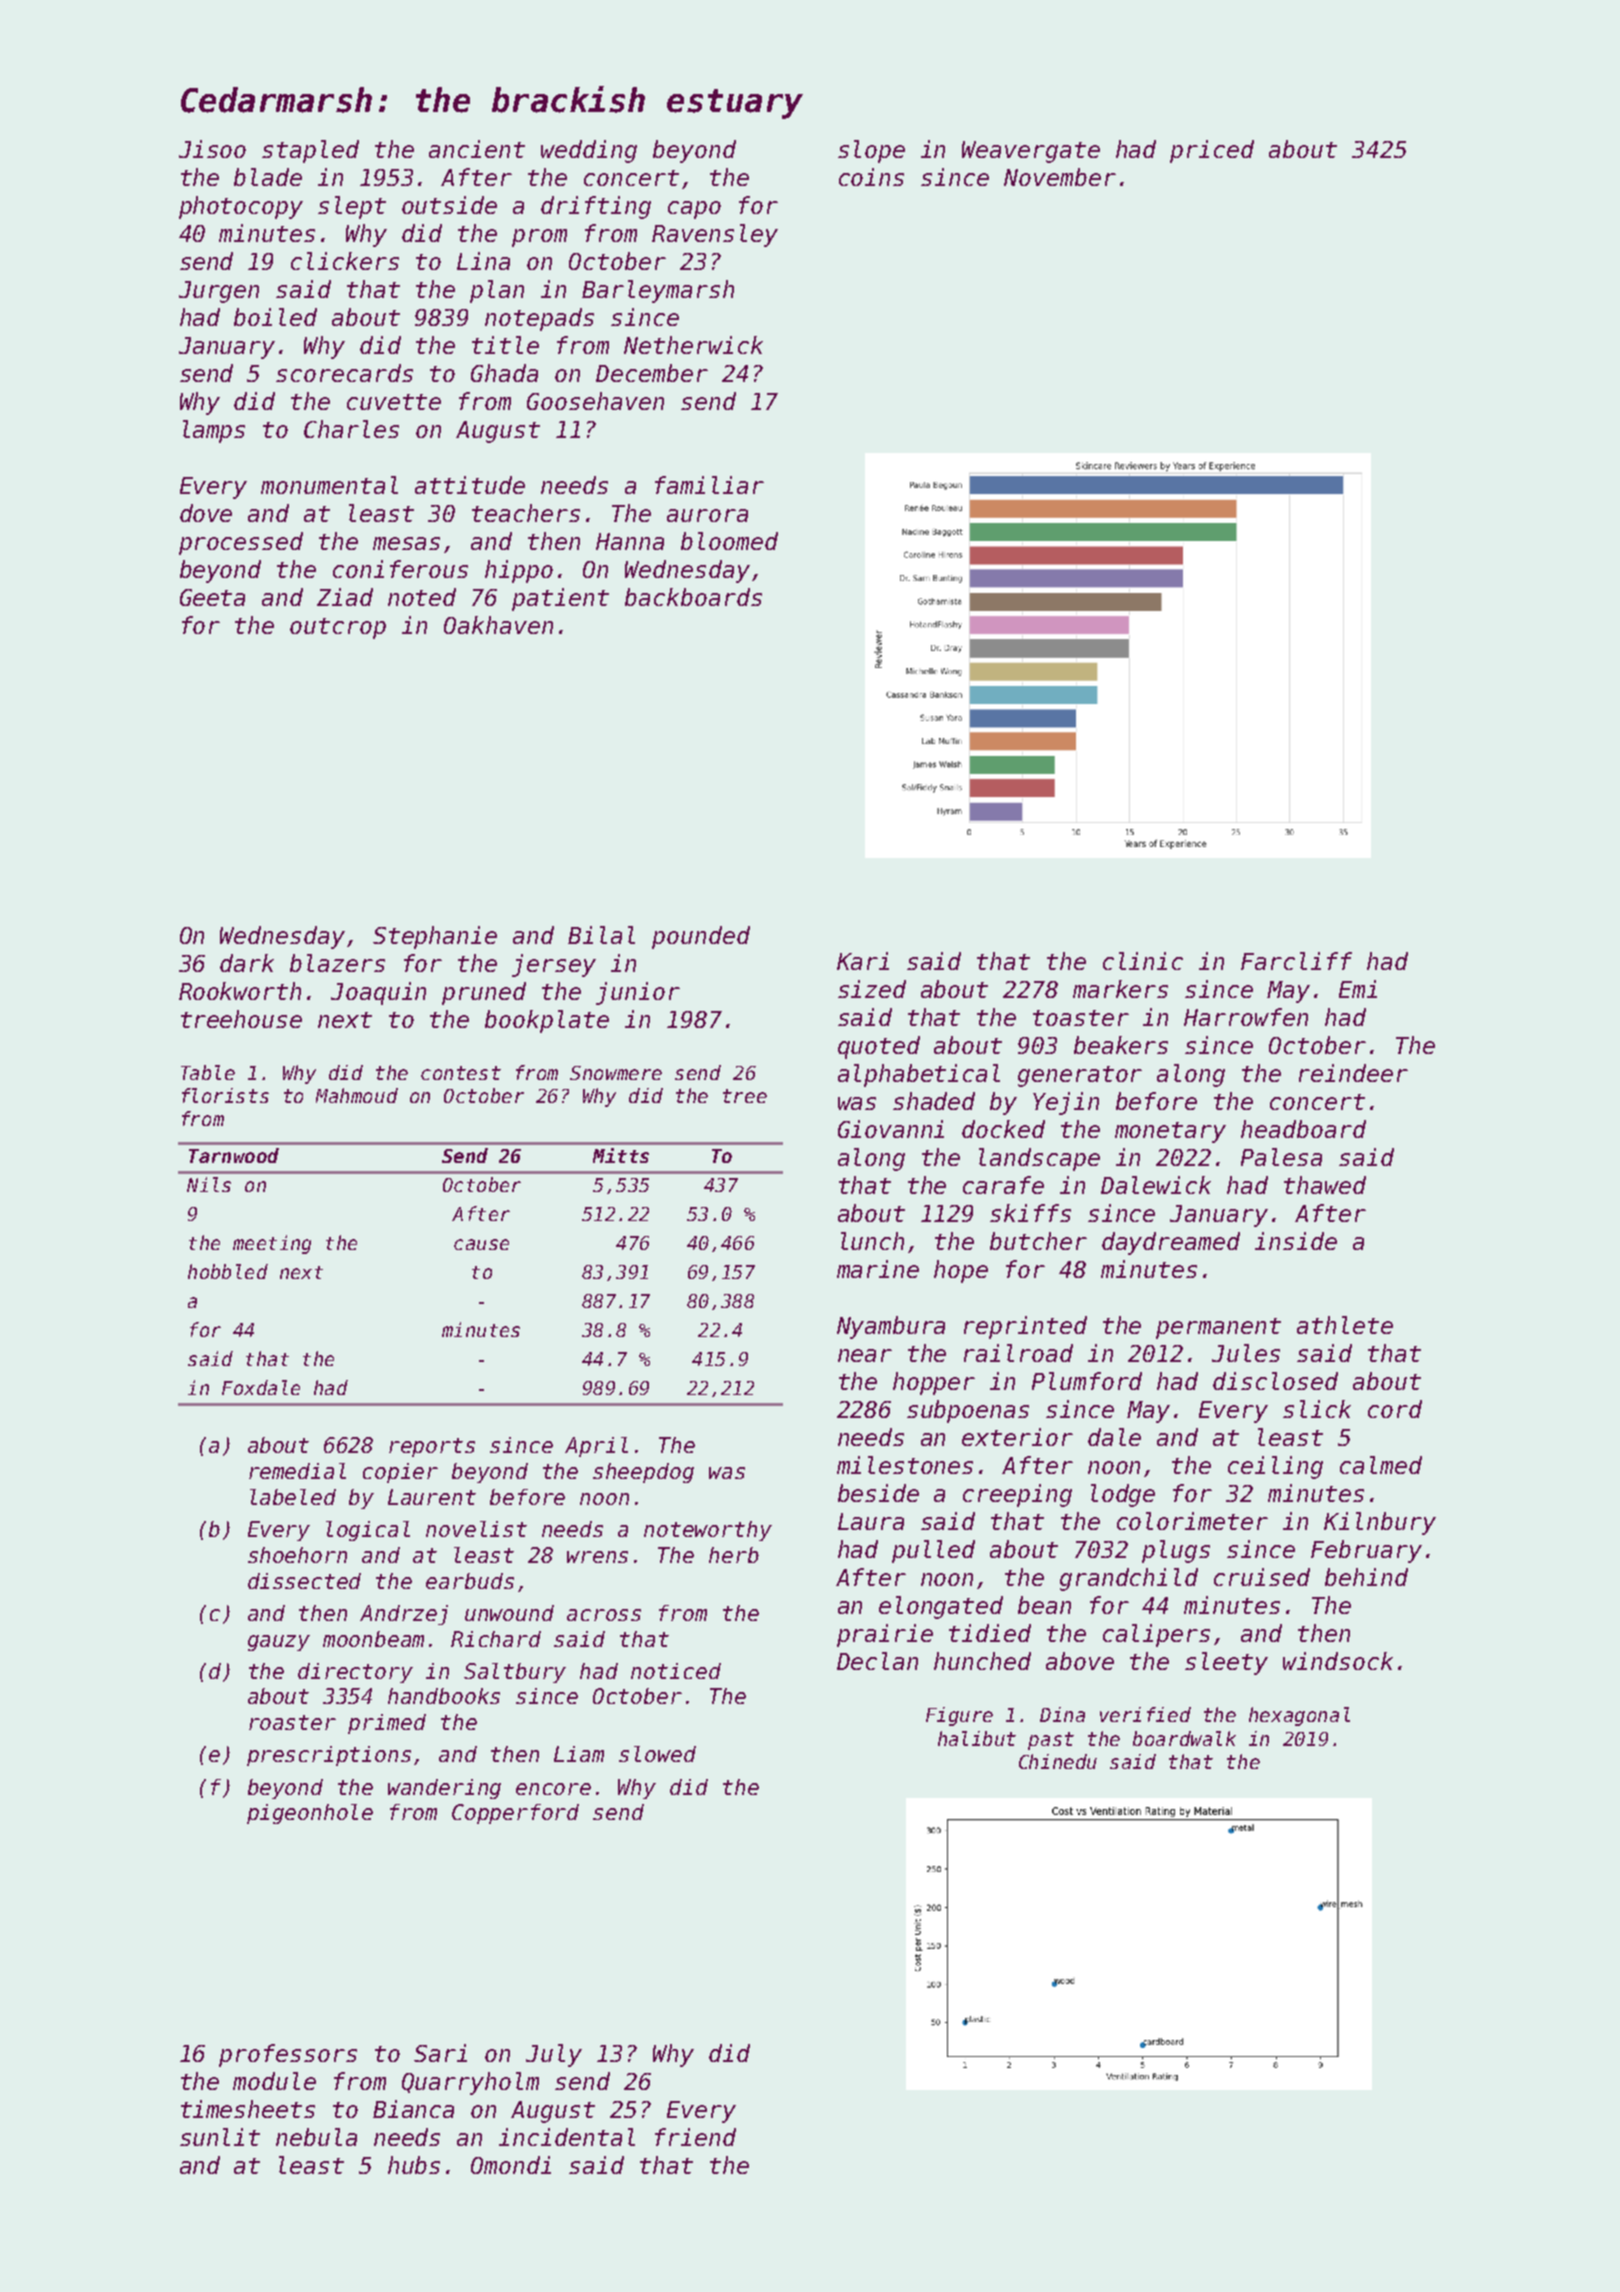  I want to click on ancient, so click(477, 149).
